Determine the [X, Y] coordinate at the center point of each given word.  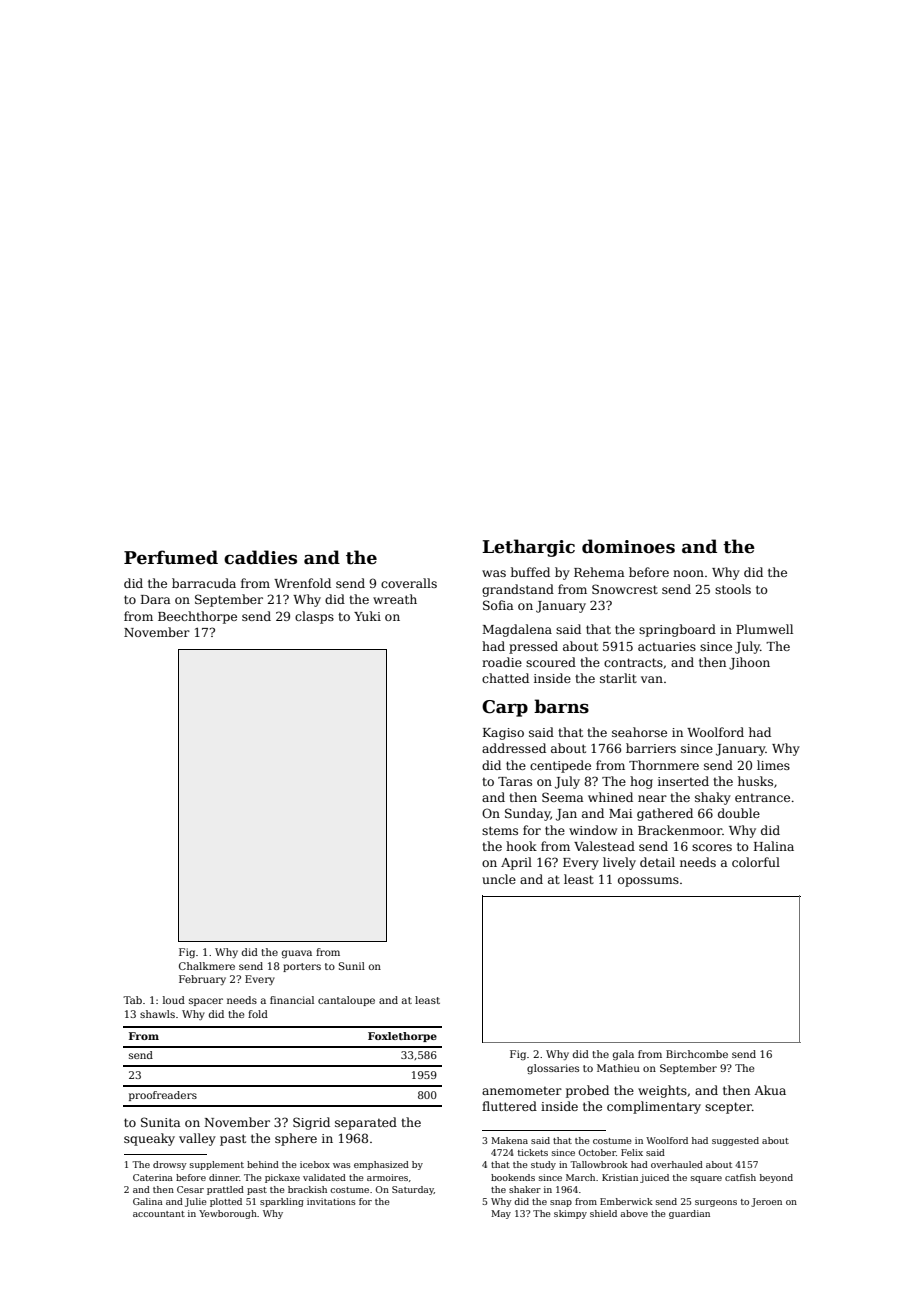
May [501, 1214]
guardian [689, 1214]
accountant [159, 1214]
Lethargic [528, 548]
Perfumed [171, 557]
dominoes [628, 546]
